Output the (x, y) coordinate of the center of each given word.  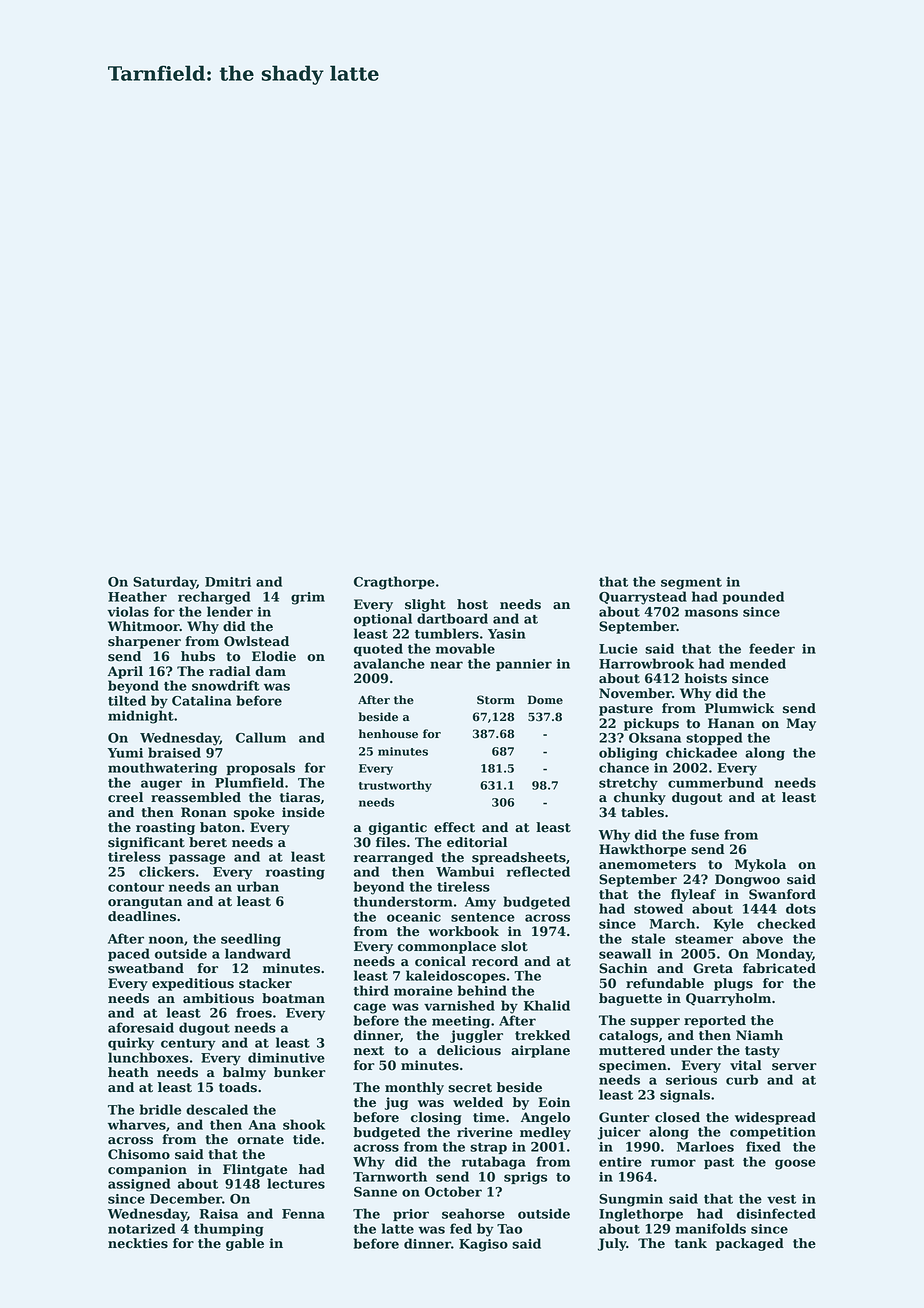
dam (270, 671)
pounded (753, 597)
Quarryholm (728, 999)
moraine (423, 991)
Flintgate (255, 1170)
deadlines (142, 916)
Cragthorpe (394, 583)
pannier (524, 665)
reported (715, 1021)
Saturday (165, 583)
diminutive (286, 1057)
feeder (772, 648)
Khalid (547, 1005)
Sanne (375, 1192)
